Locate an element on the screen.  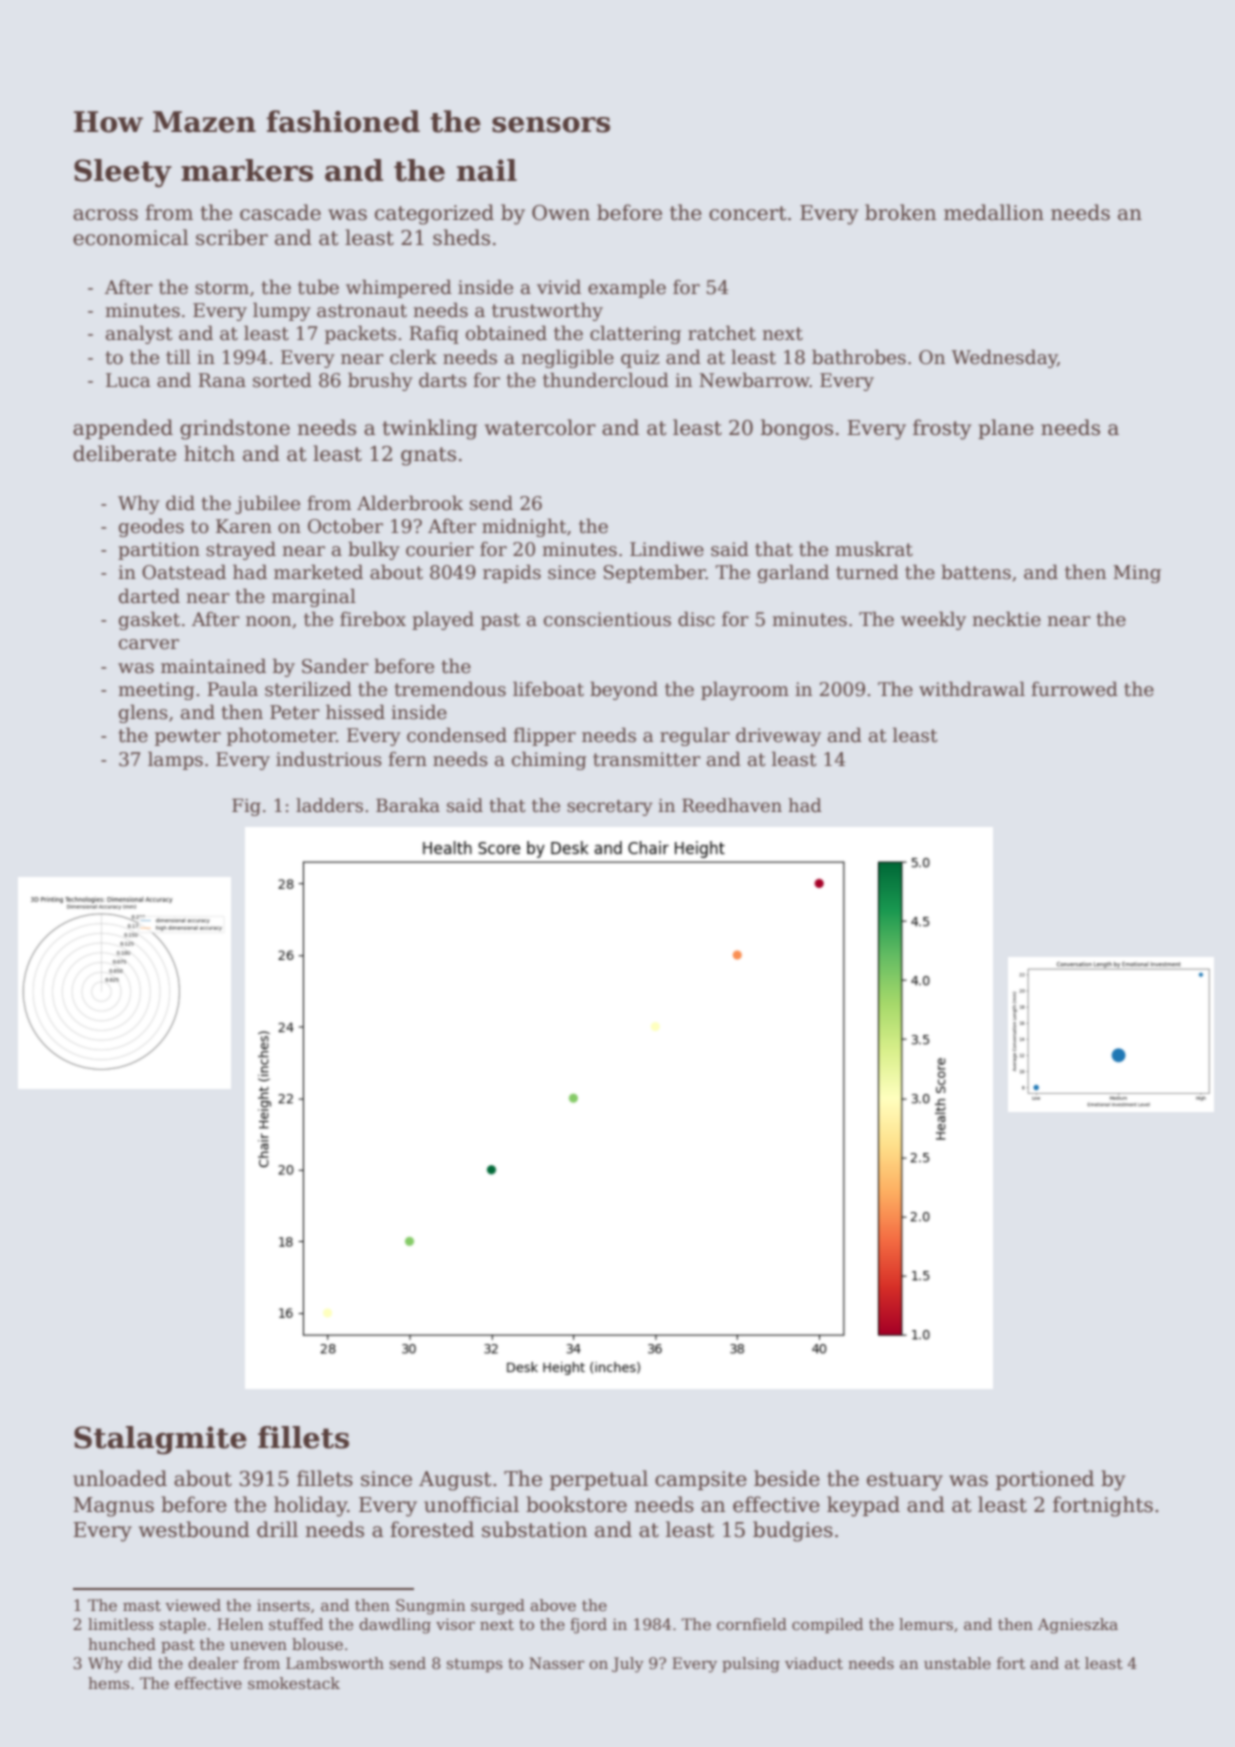
hems is located at coordinates (109, 1683).
